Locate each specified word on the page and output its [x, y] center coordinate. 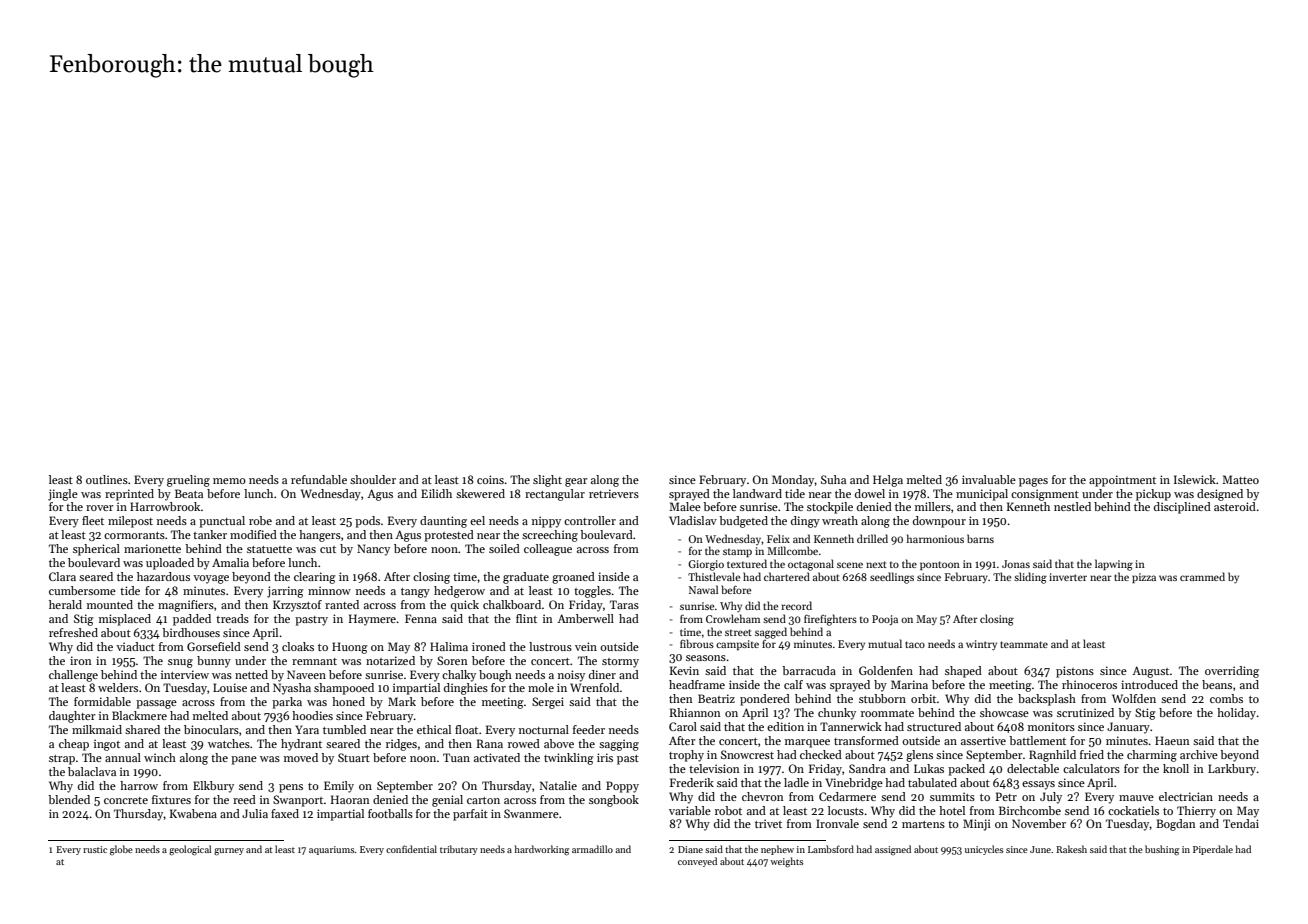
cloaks [298, 646]
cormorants [134, 535]
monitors [1051, 726]
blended [69, 799]
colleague [548, 550]
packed [966, 770]
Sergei [548, 703]
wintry [981, 645]
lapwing [1114, 565]
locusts [846, 810]
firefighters [830, 620]
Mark [402, 701]
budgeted [743, 522]
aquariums [331, 850]
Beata [189, 493]
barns [980, 538]
